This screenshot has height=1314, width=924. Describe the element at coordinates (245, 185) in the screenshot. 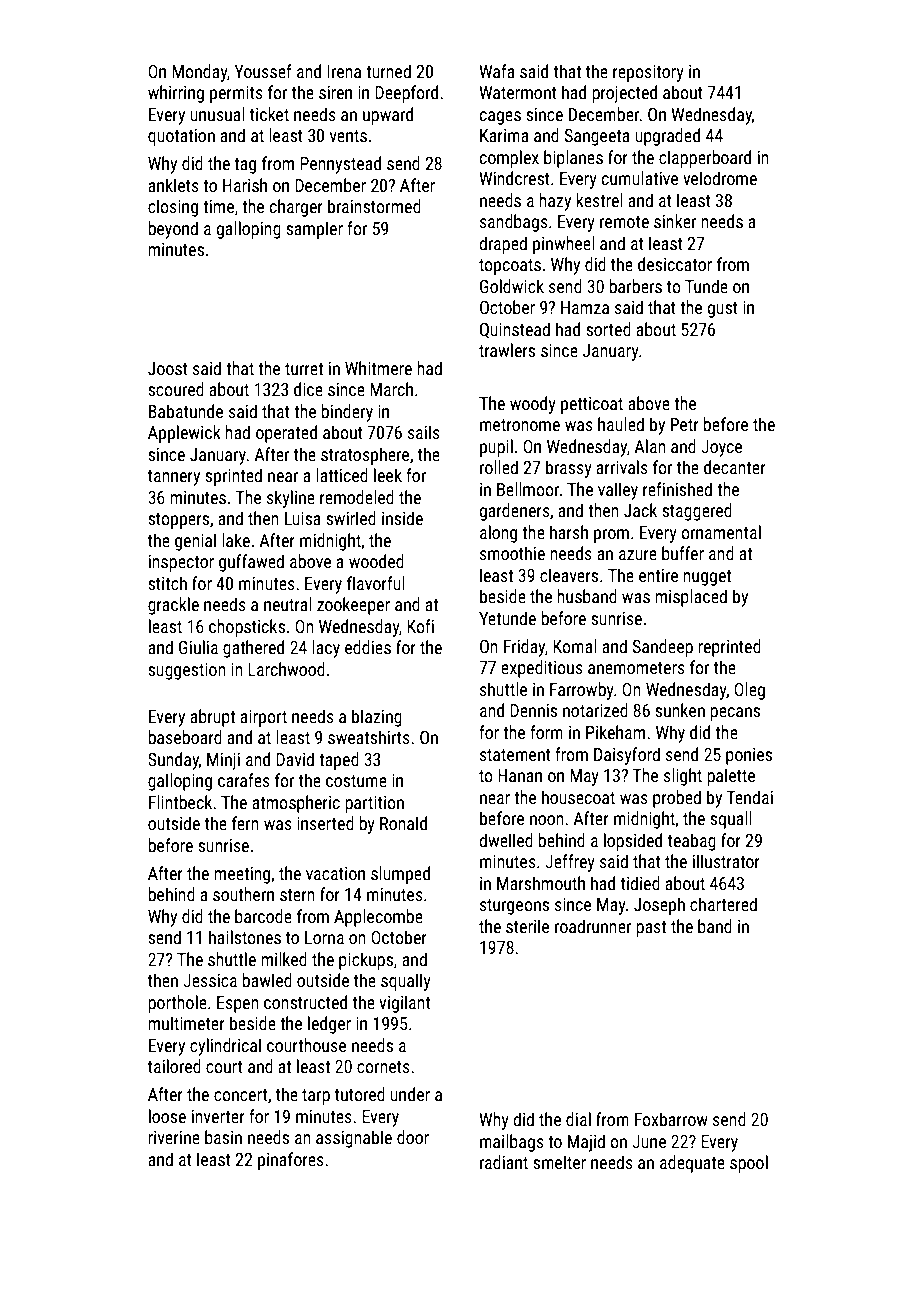

I see `Harish` at that location.
